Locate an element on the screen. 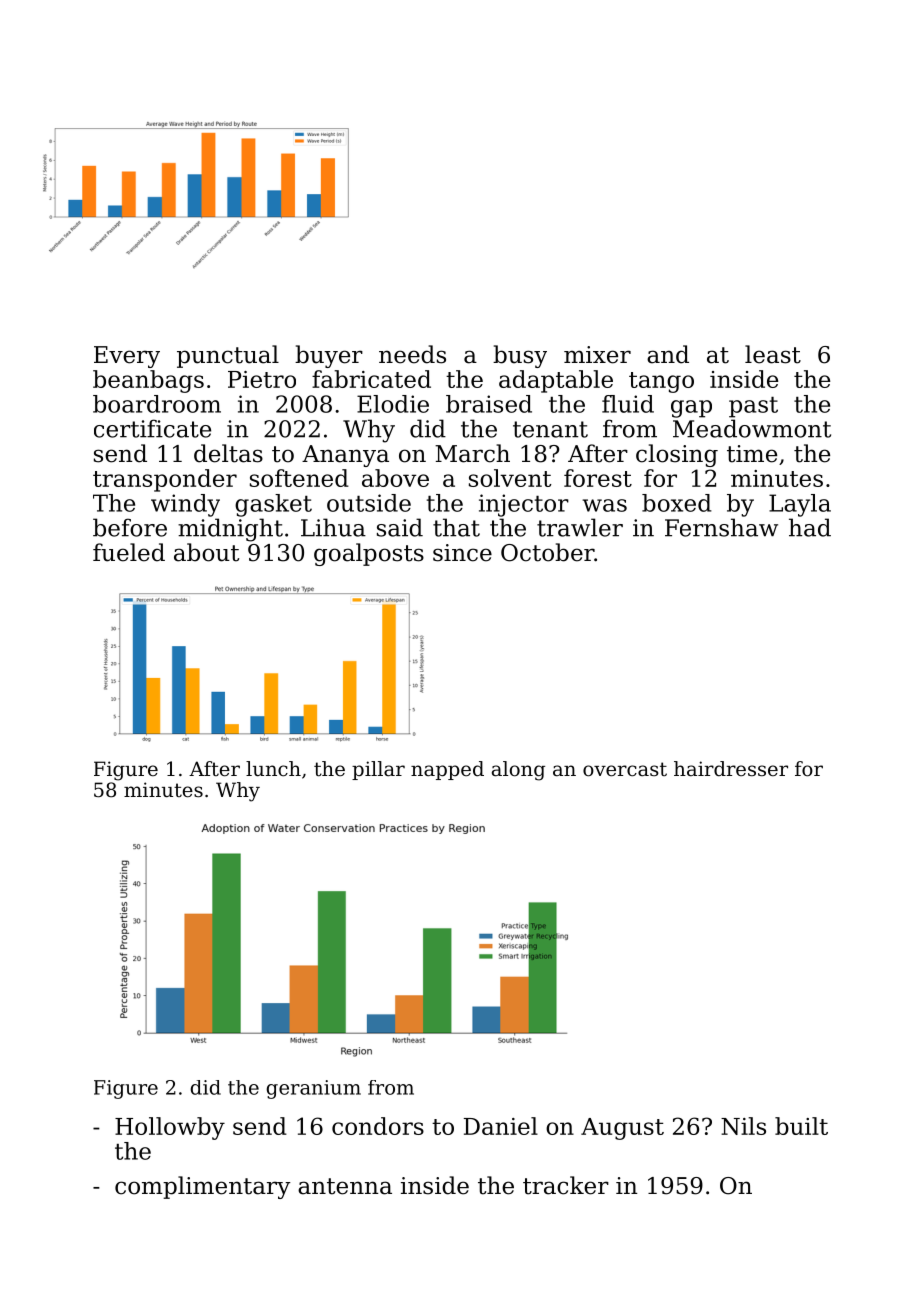 This screenshot has width=924, height=1311. least is located at coordinates (773, 354).
